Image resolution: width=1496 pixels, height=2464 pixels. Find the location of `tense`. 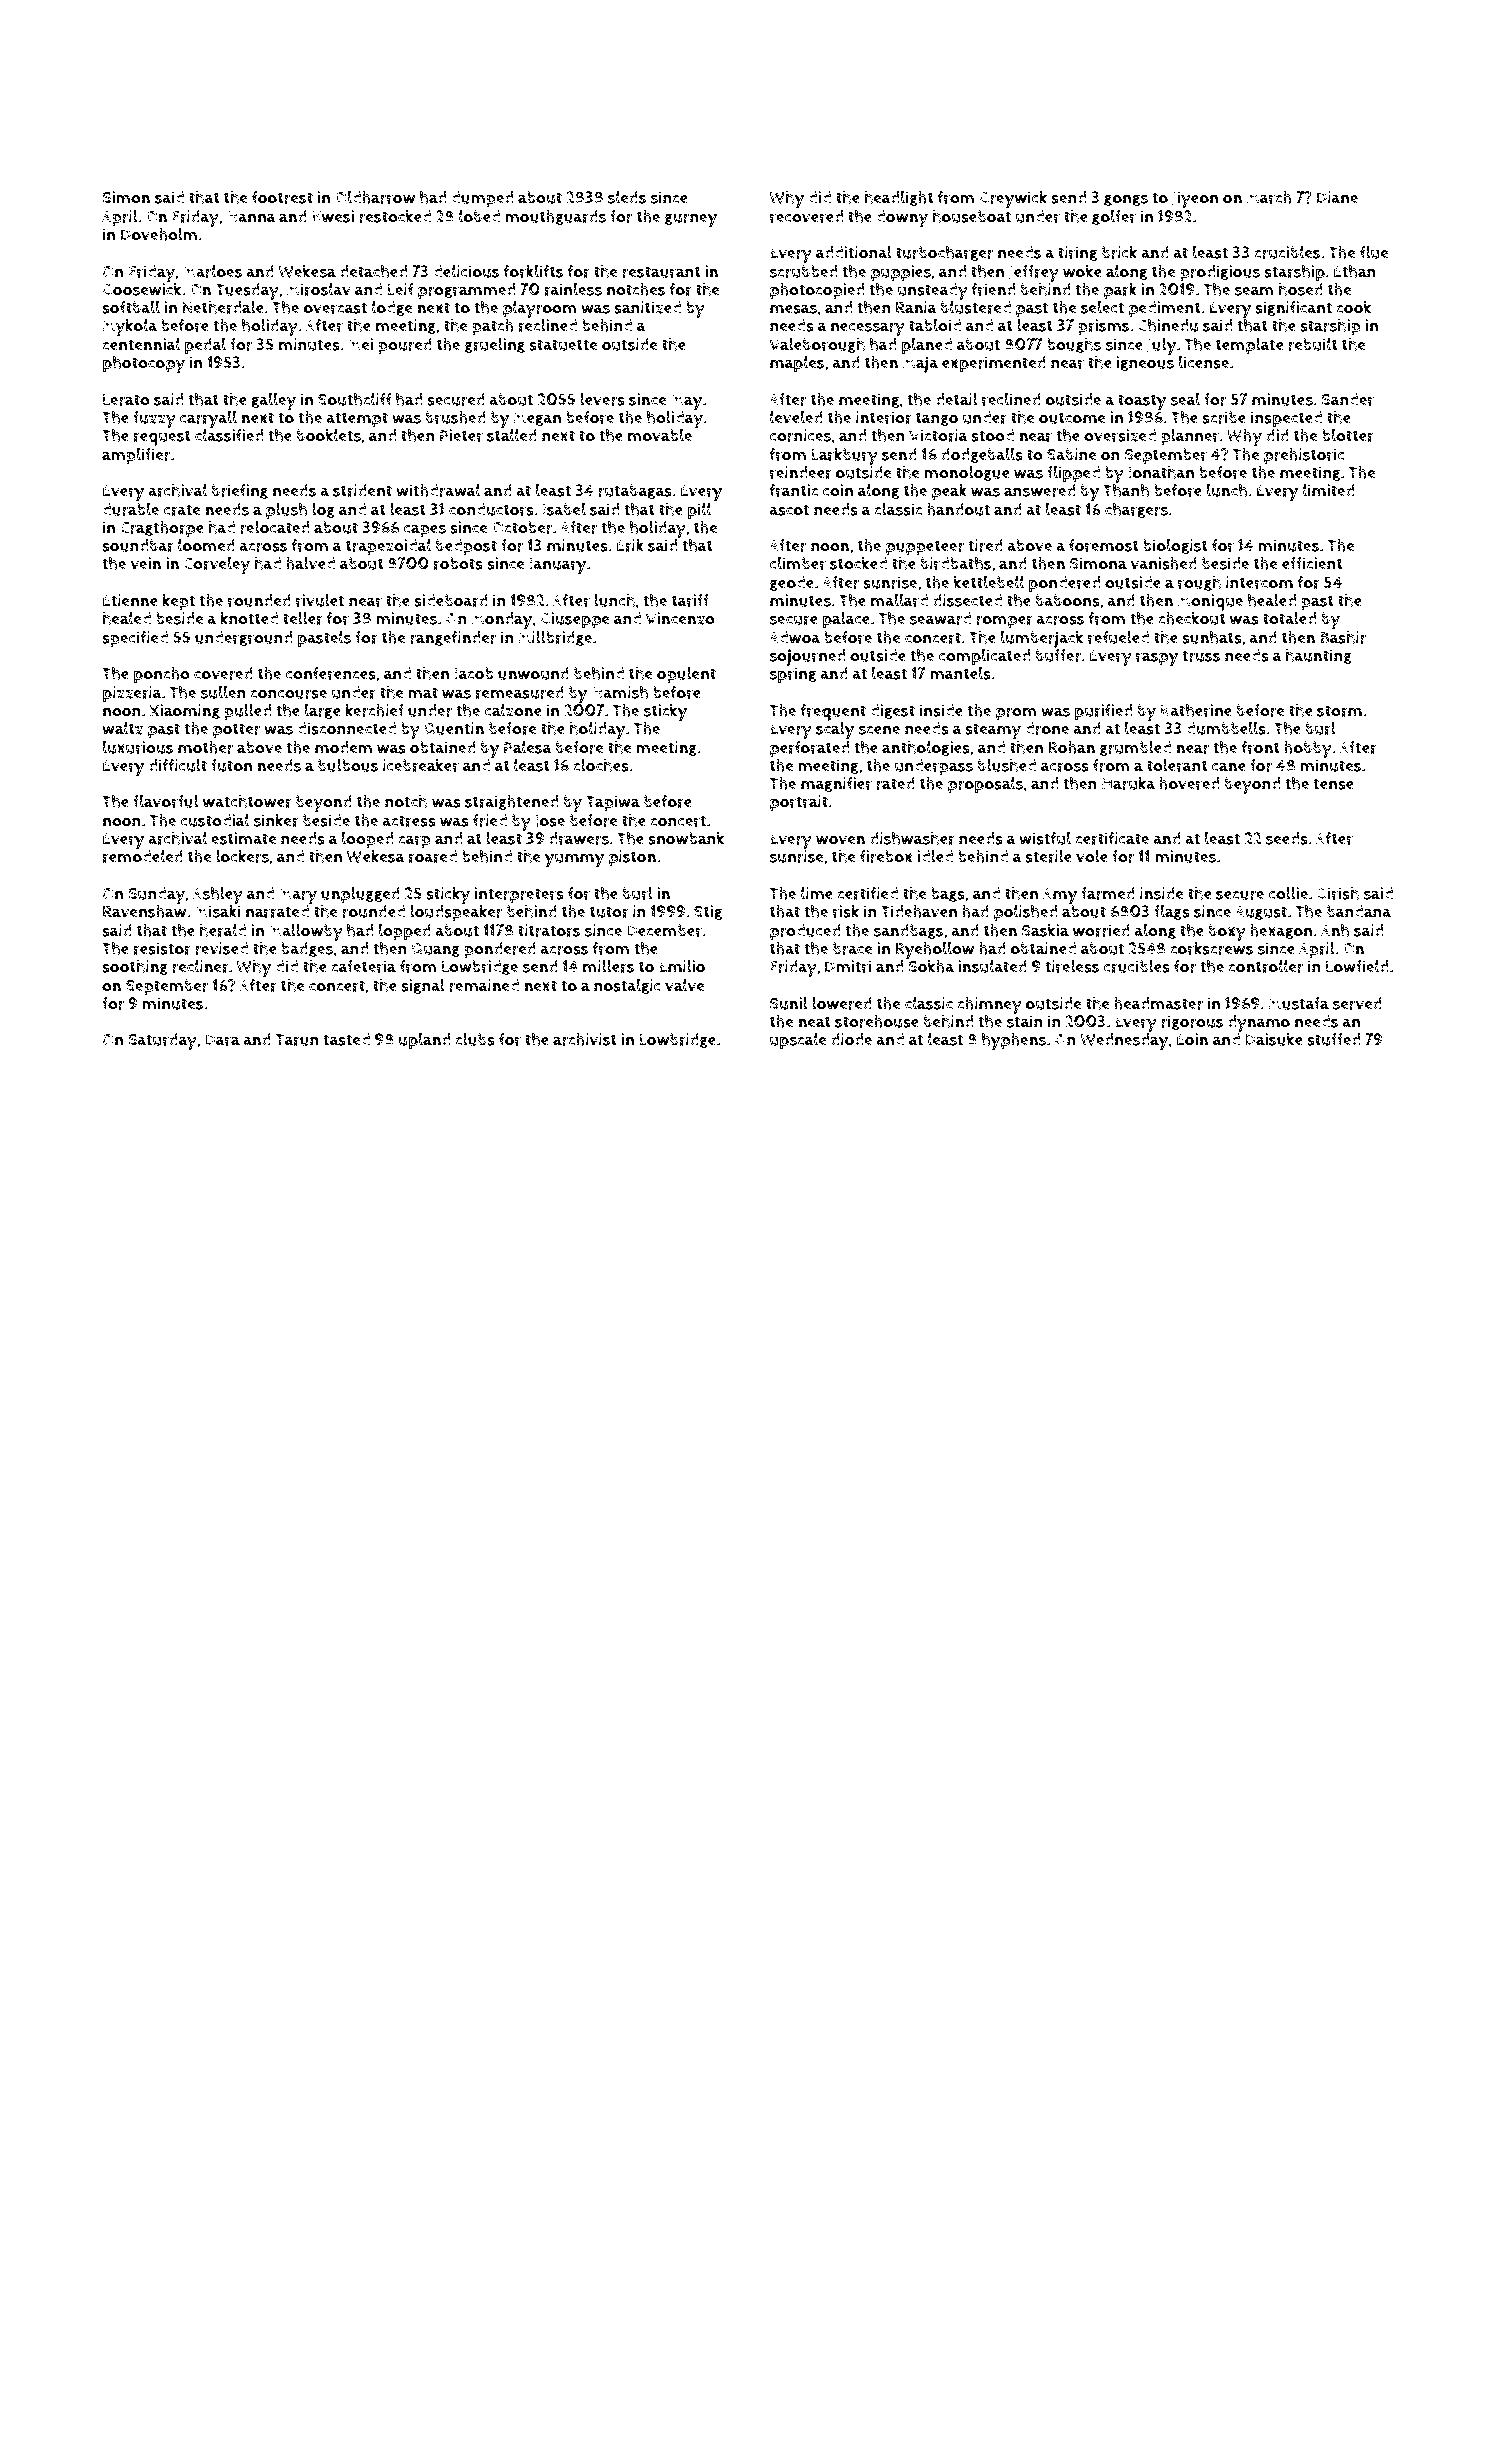

tense is located at coordinates (1333, 784).
